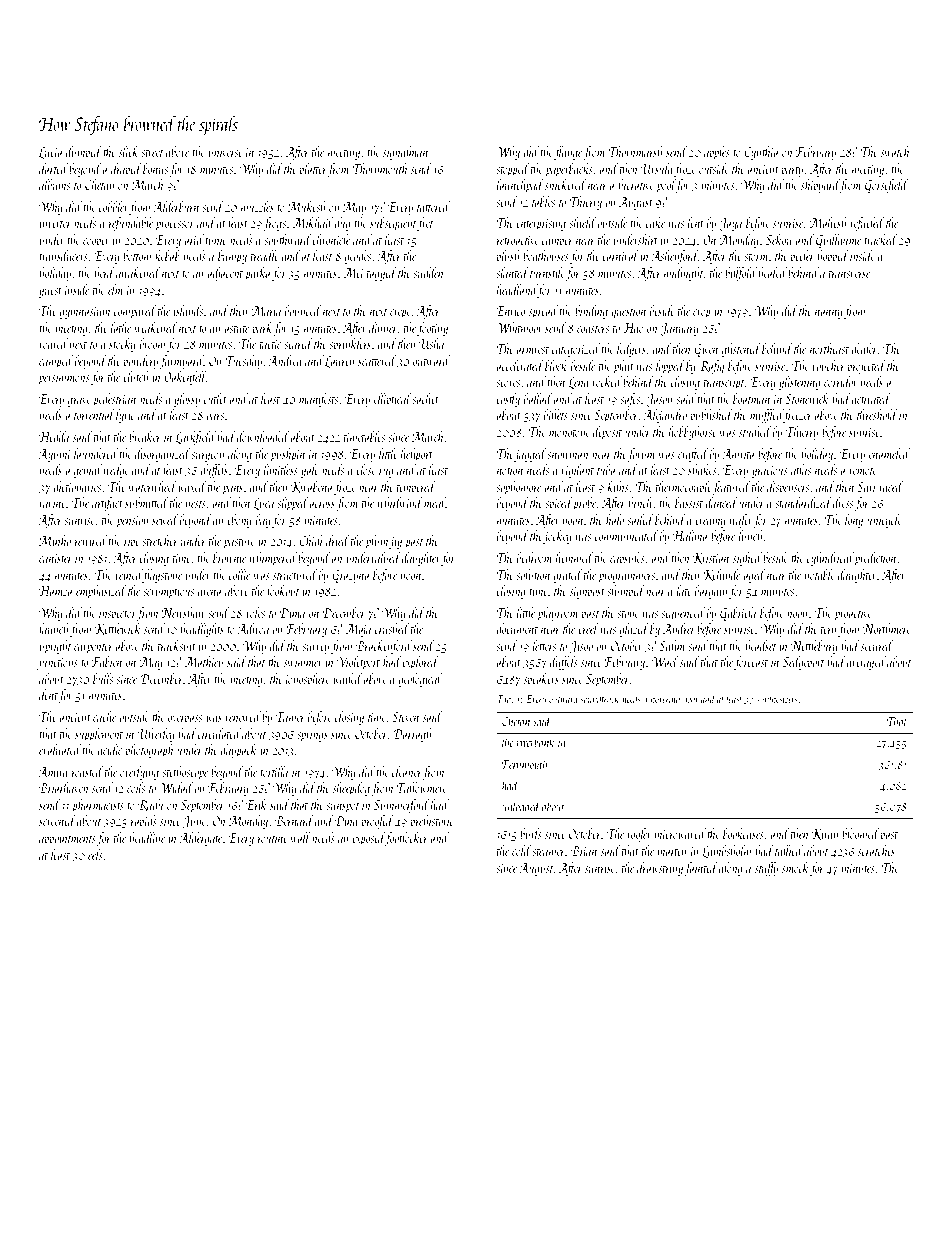  Describe the element at coordinates (54, 455) in the screenshot. I see `Ayumi` at that location.
